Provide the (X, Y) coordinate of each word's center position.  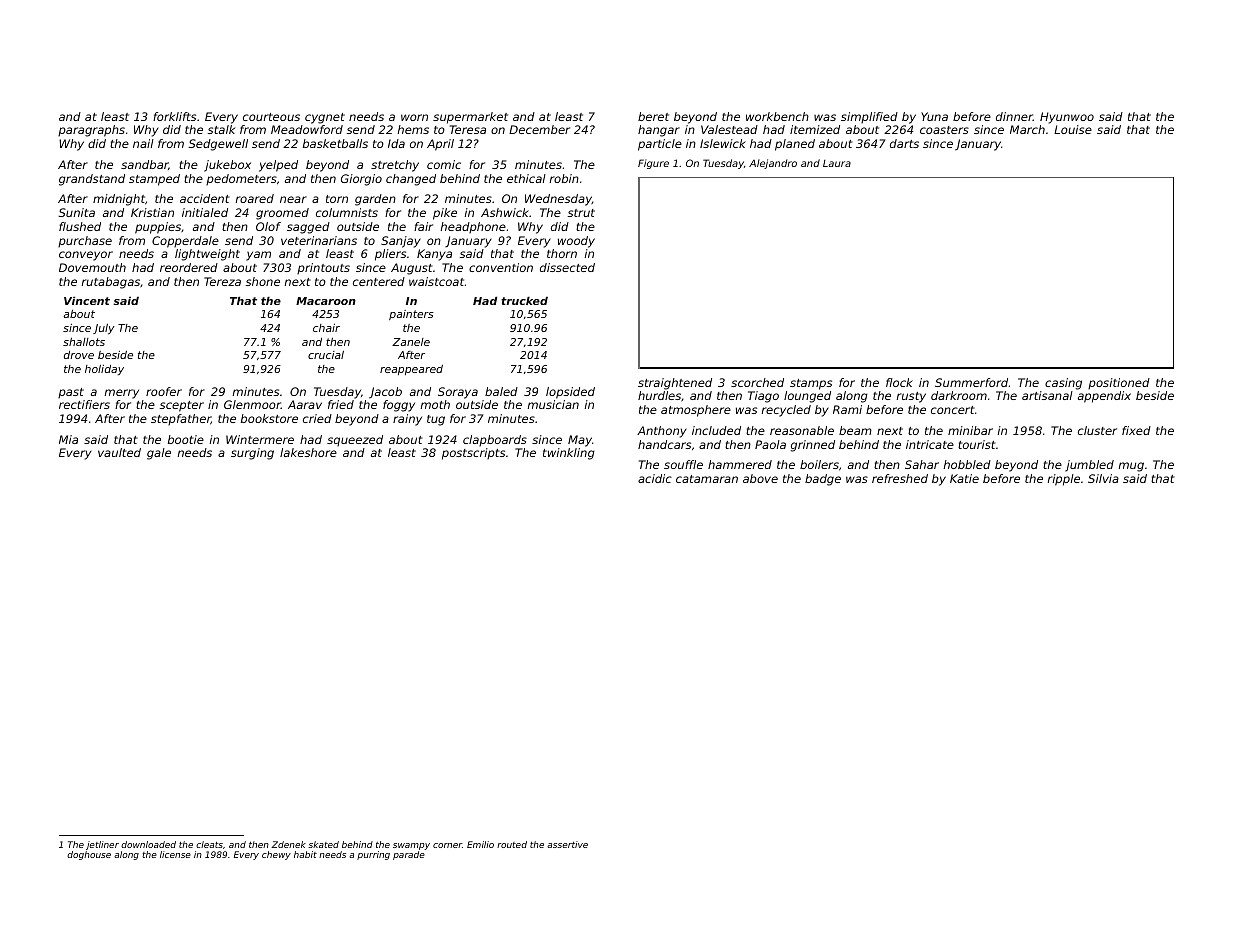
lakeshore (308, 452)
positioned (1119, 383)
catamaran (707, 479)
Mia (68, 439)
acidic (655, 478)
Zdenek (288, 844)
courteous (271, 117)
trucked (524, 300)
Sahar (922, 464)
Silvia (1103, 478)
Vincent (87, 300)
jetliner (102, 845)
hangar (659, 131)
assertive (567, 844)
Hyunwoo (1067, 118)
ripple (1064, 480)
